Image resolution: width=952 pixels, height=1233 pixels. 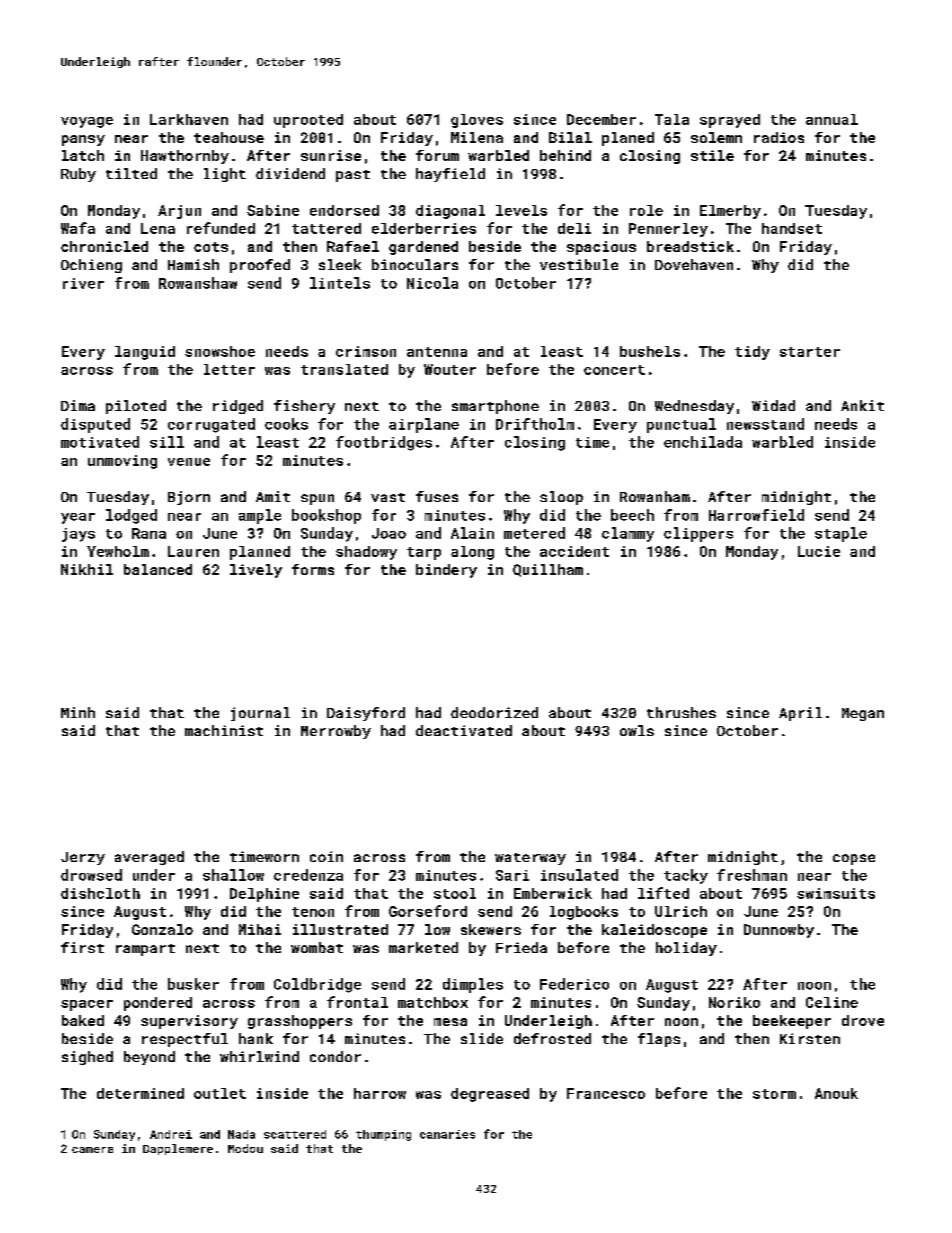 What do you see at coordinates (800, 714) in the screenshot?
I see `April` at bounding box center [800, 714].
